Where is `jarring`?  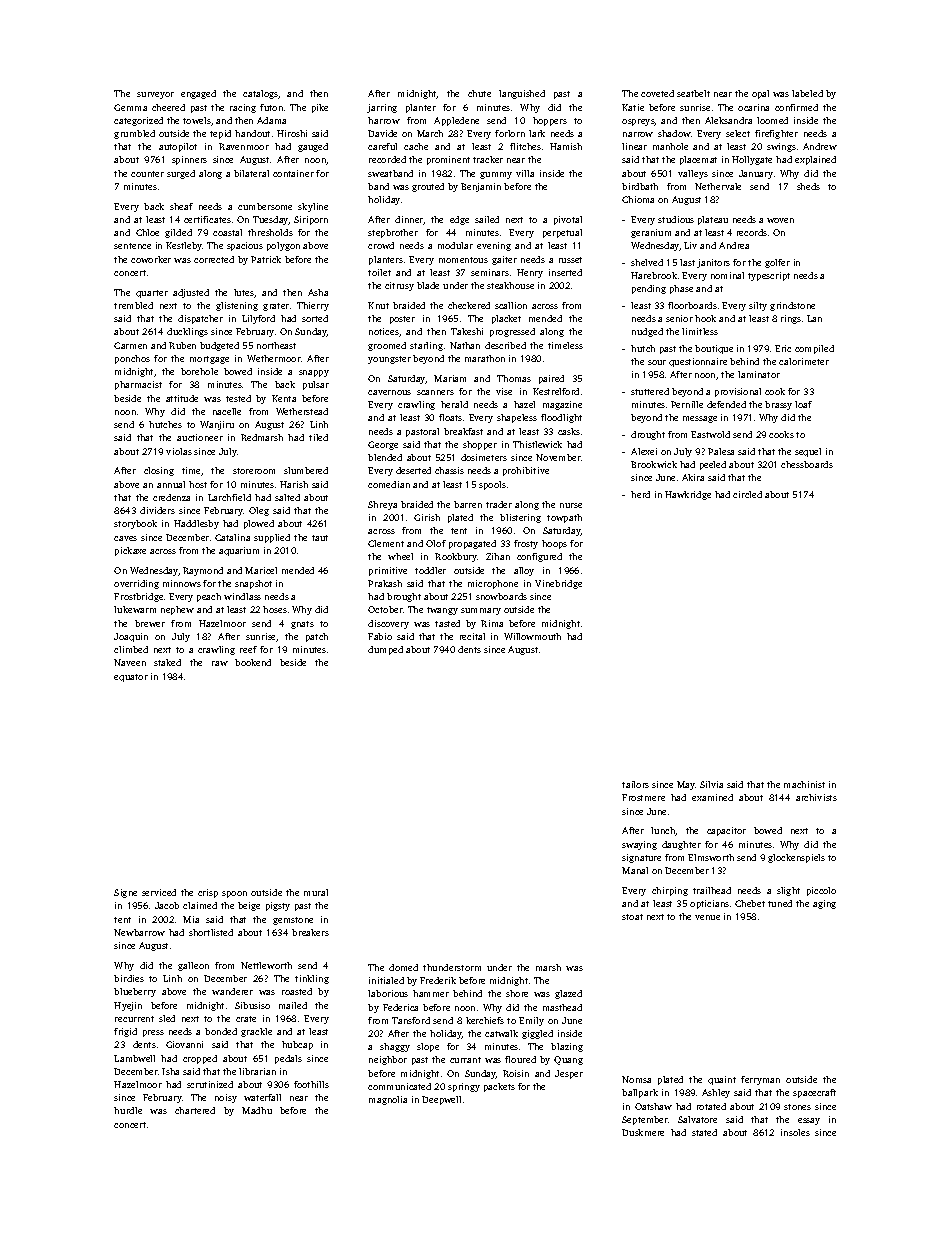 jarring is located at coordinates (382, 108).
